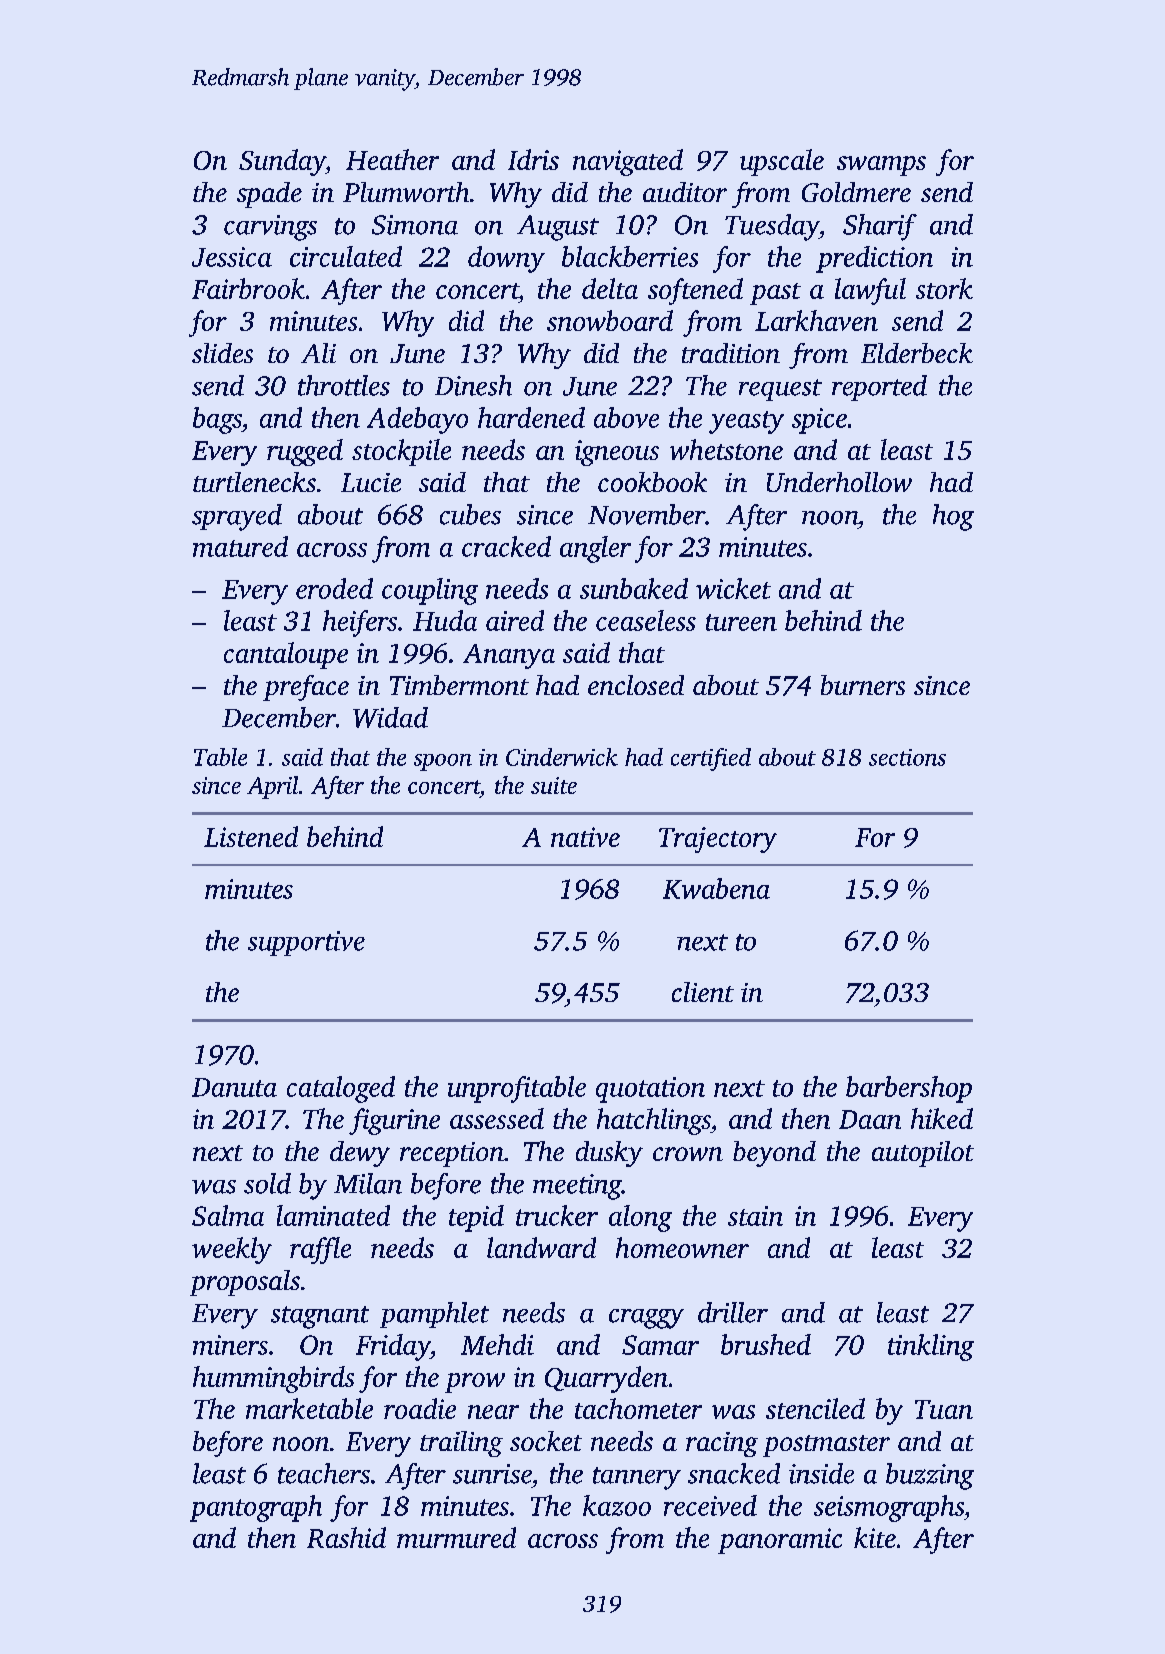 This page has width=1165, height=1654. What do you see at coordinates (585, 837) in the page?
I see `native` at bounding box center [585, 837].
